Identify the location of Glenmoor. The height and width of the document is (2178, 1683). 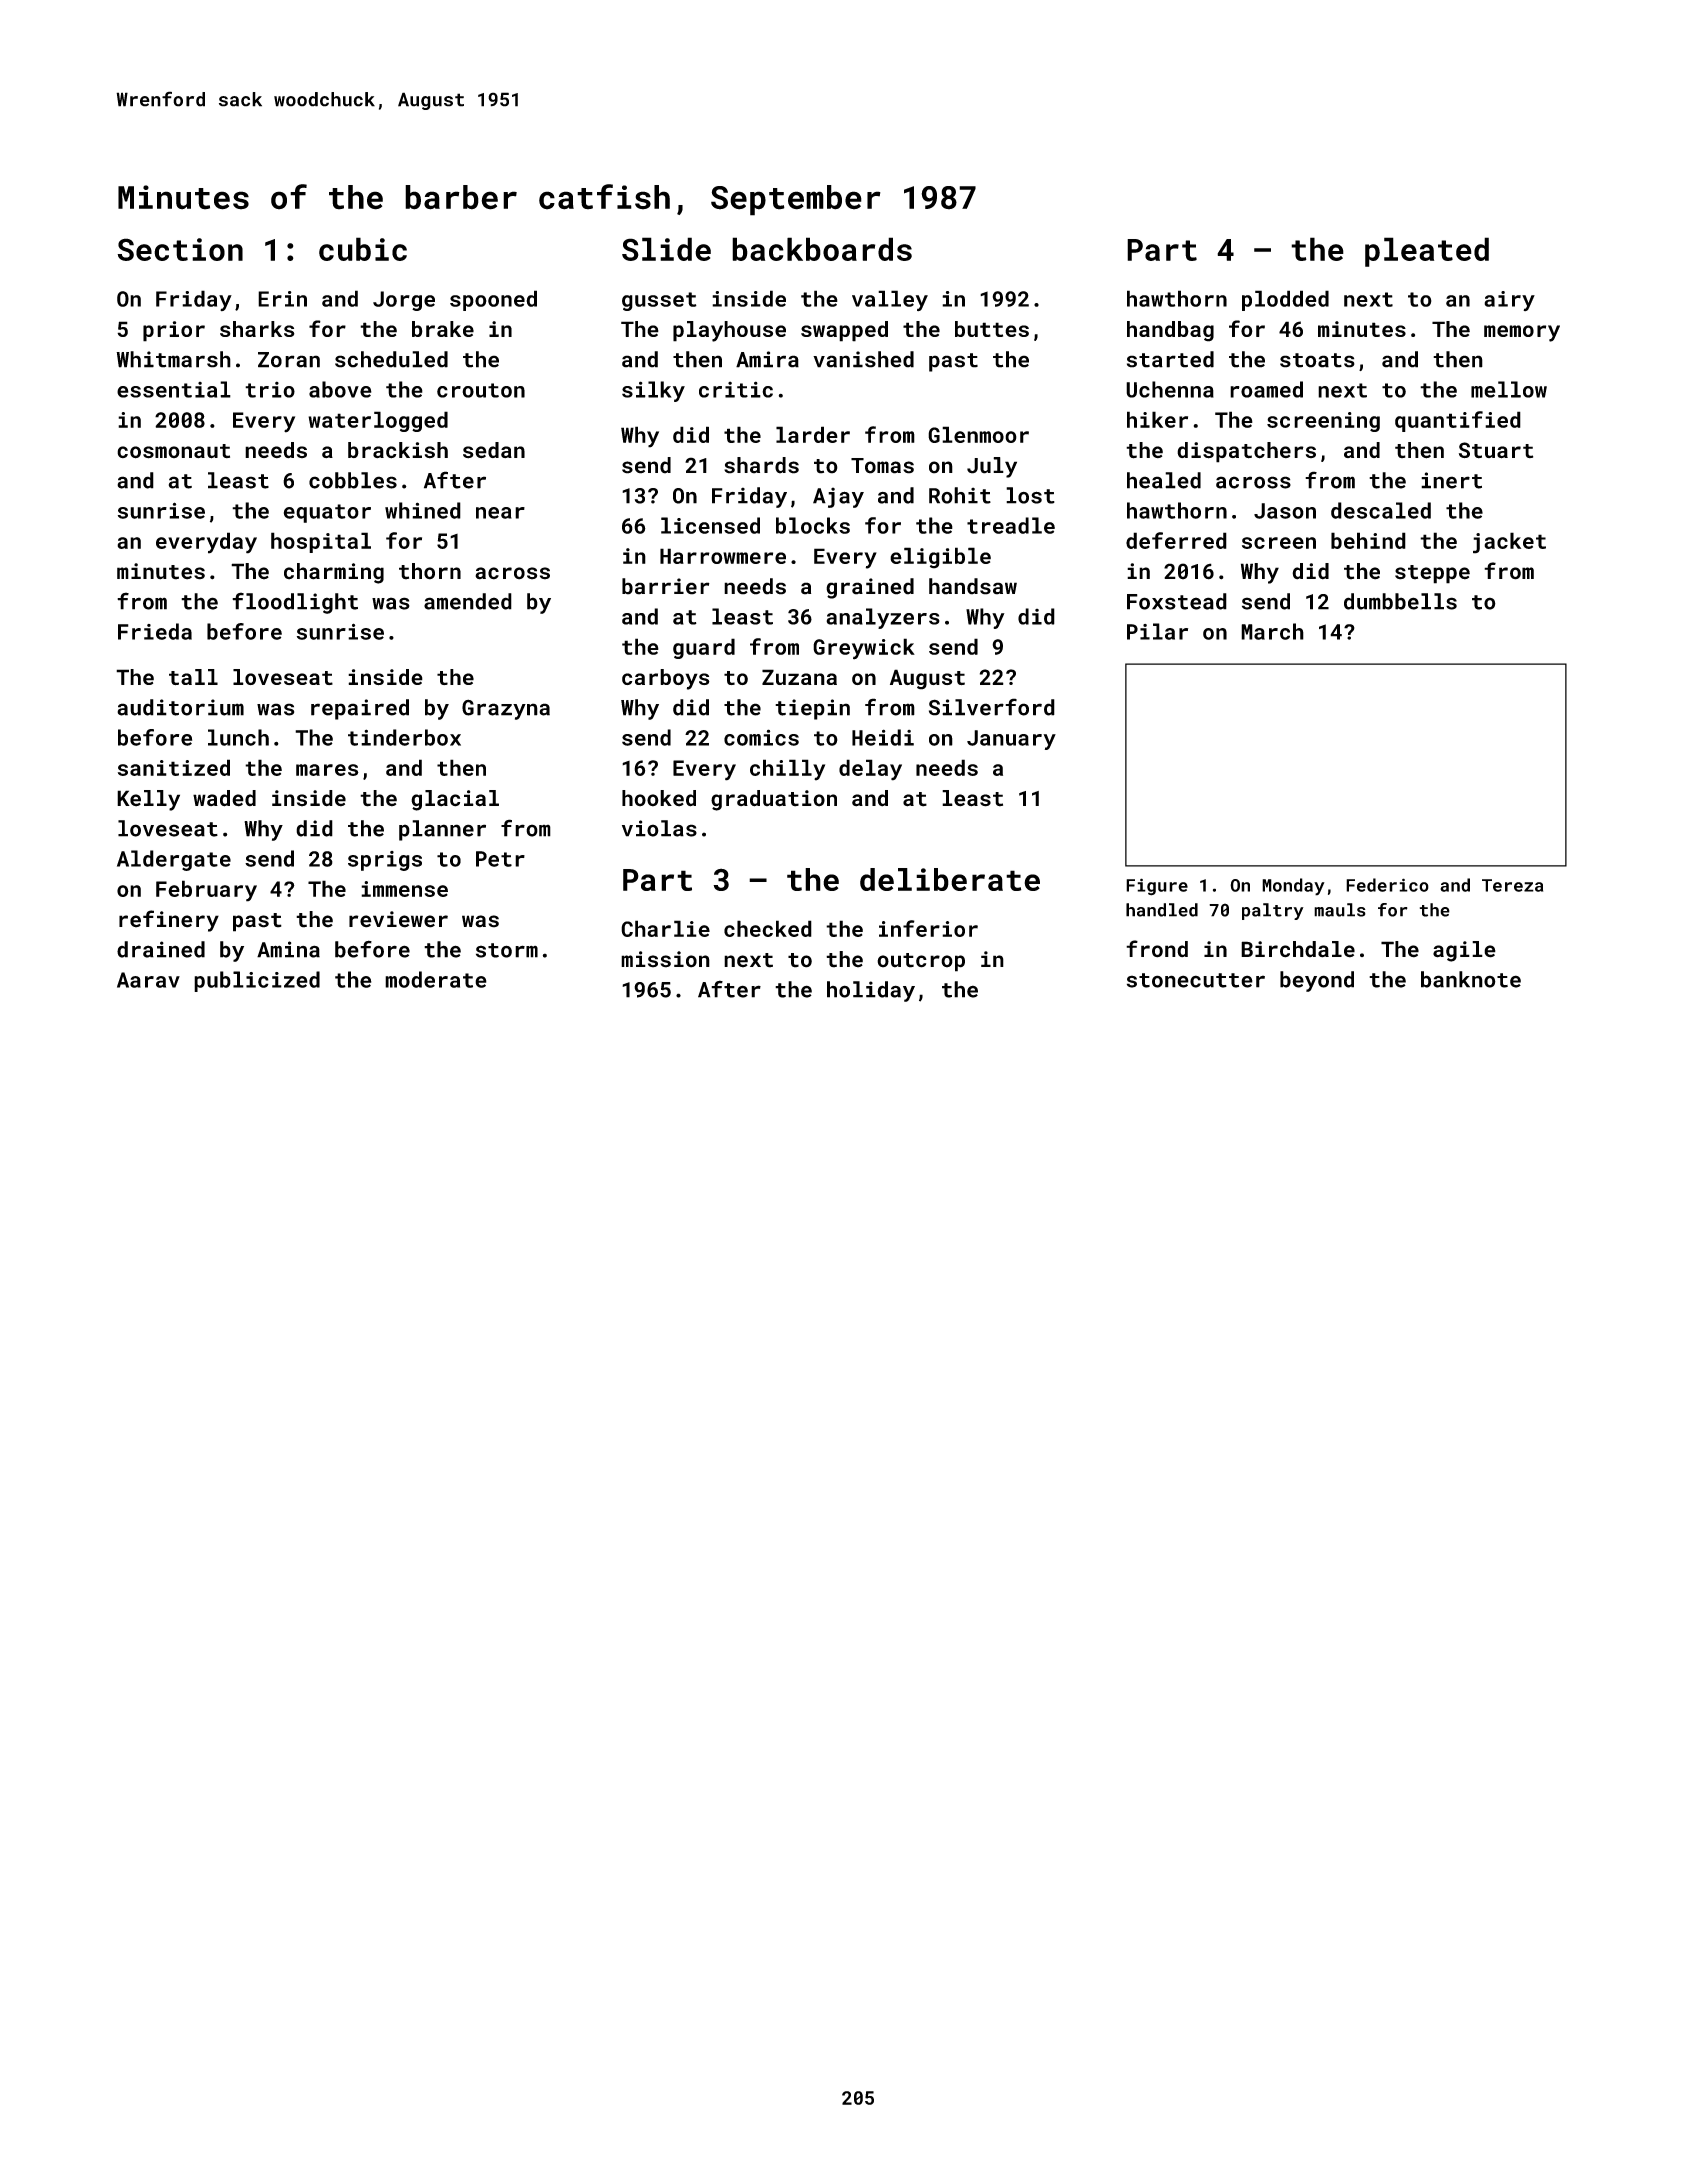
(978, 434).
